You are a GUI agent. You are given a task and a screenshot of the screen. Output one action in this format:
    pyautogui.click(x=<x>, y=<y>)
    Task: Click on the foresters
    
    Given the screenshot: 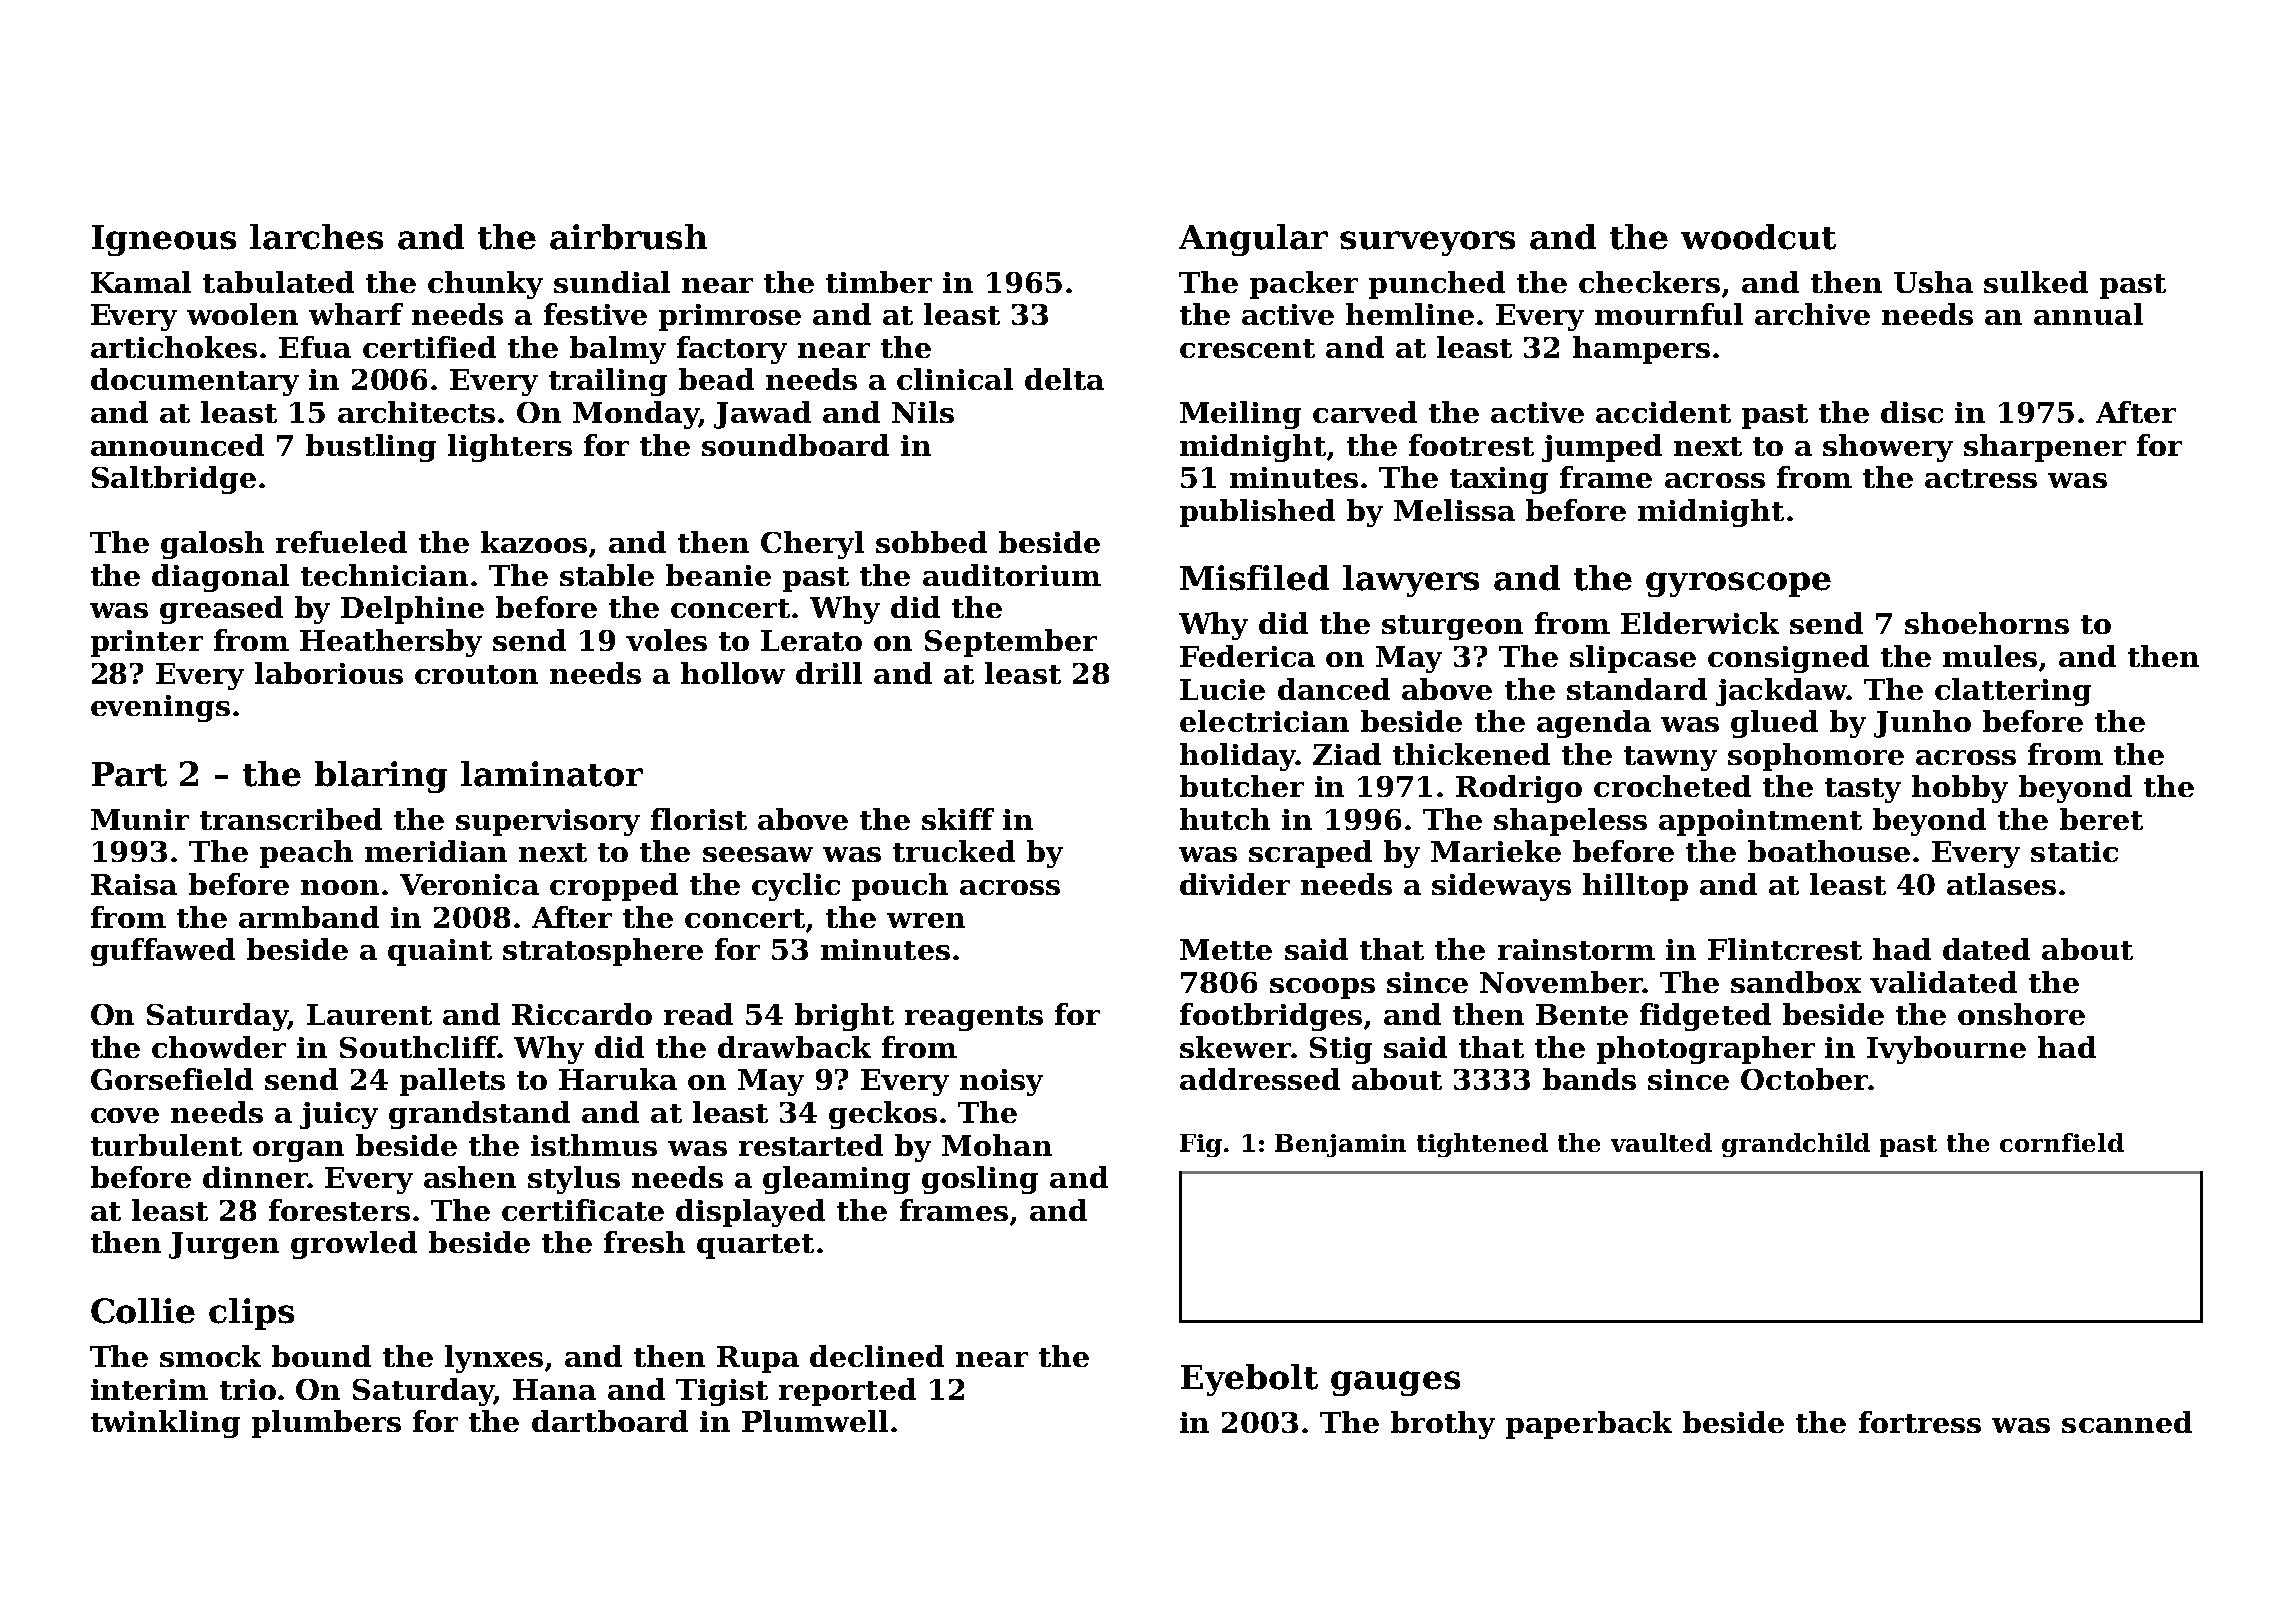 What is the action you would take?
    pyautogui.click(x=339, y=1210)
